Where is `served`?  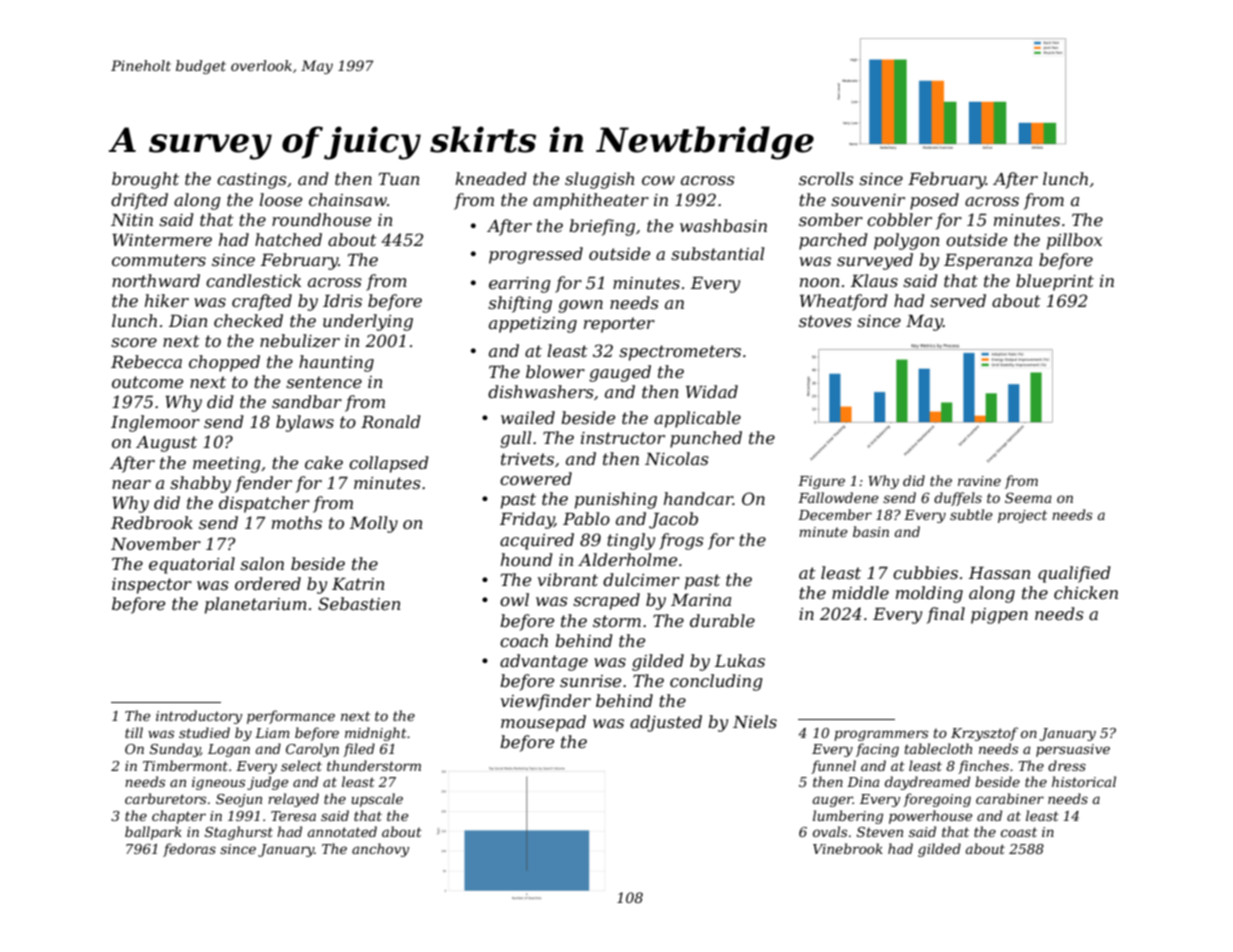 served is located at coordinates (958, 300).
